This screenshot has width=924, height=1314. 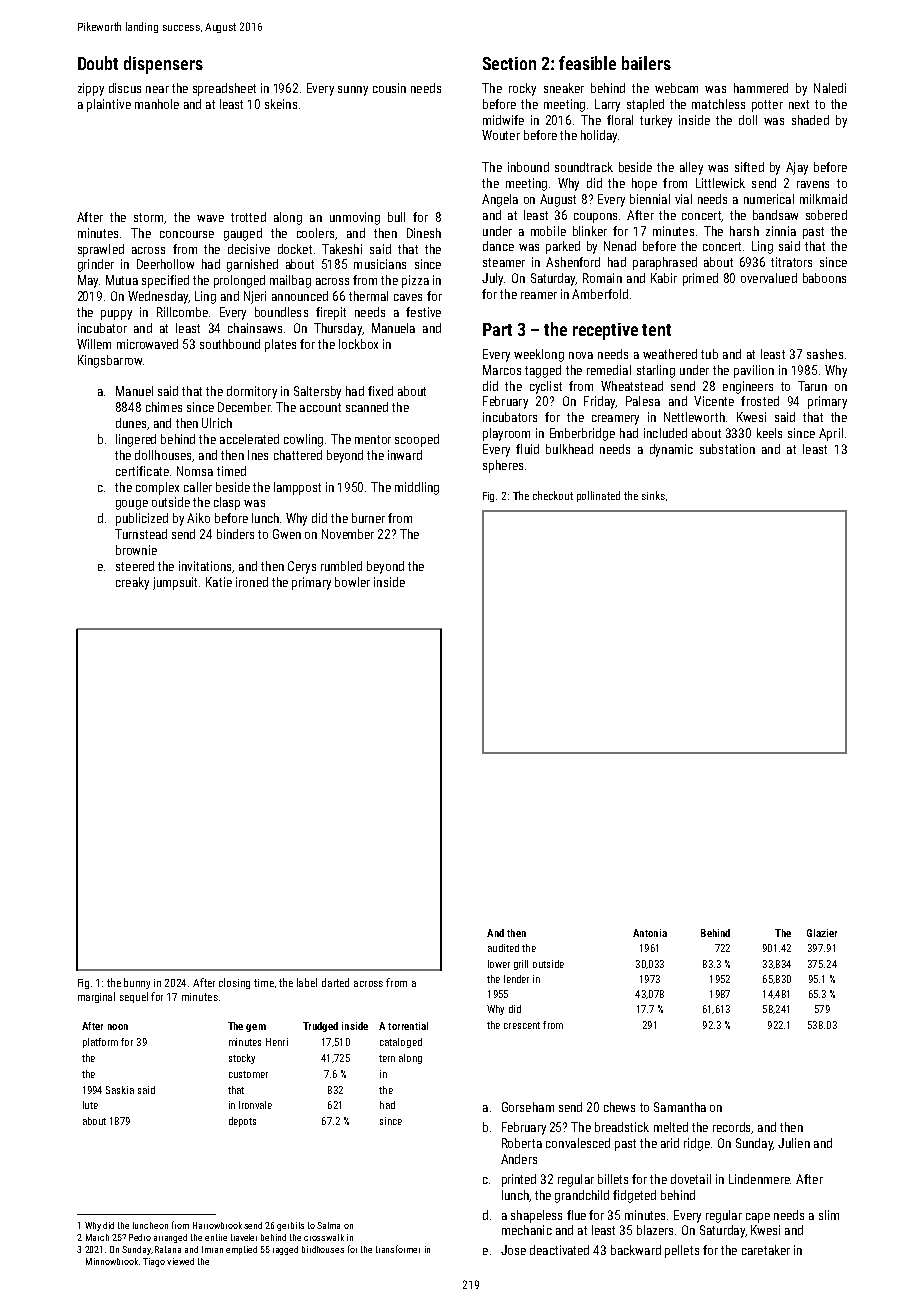 I want to click on cousin, so click(x=389, y=88).
